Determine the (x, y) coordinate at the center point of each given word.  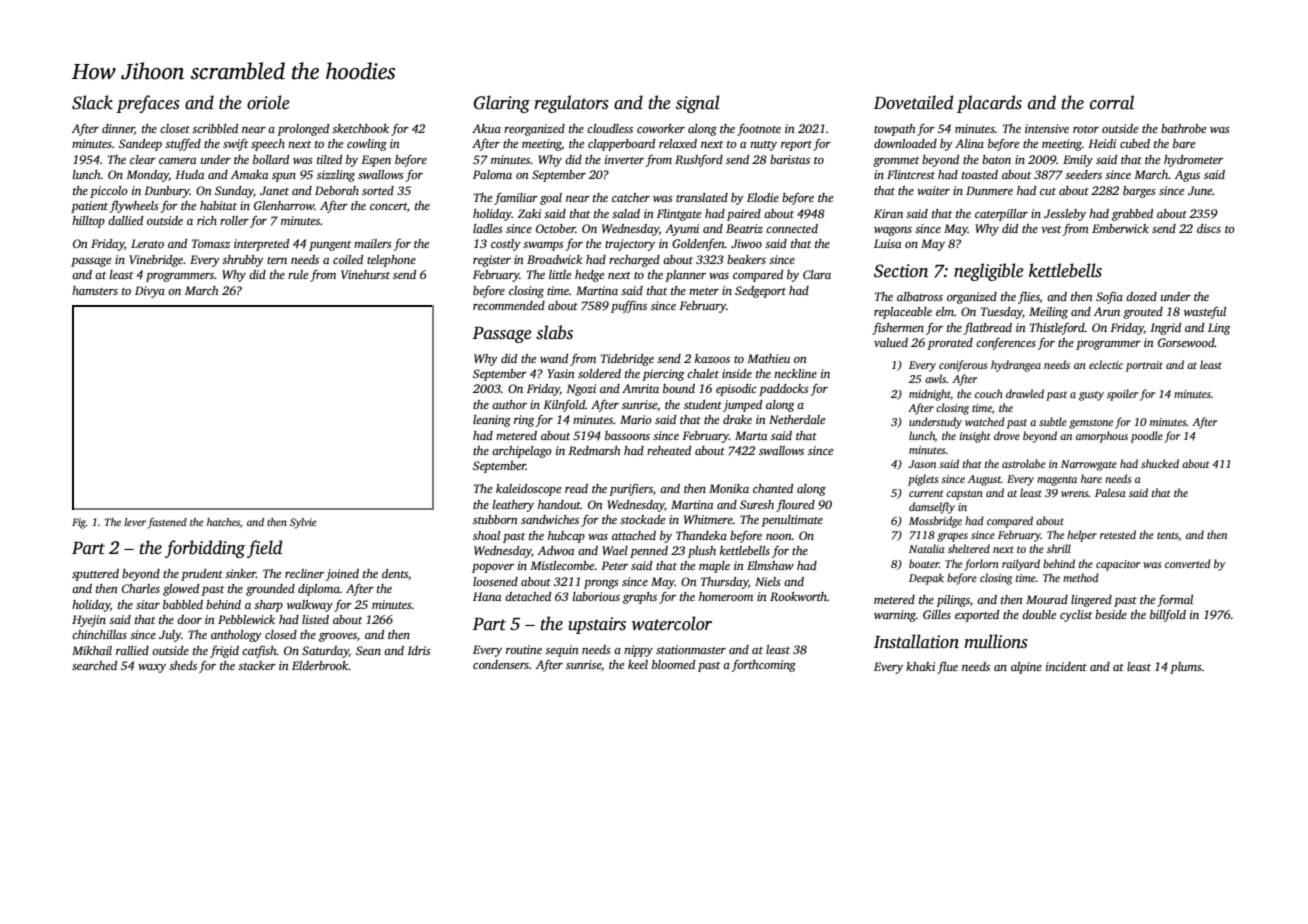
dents (395, 573)
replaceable (903, 313)
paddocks (784, 390)
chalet (703, 373)
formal (1175, 600)
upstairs (597, 625)
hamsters (95, 290)
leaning (492, 421)
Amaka (249, 174)
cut (1048, 191)
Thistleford (1057, 328)
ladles (488, 228)
